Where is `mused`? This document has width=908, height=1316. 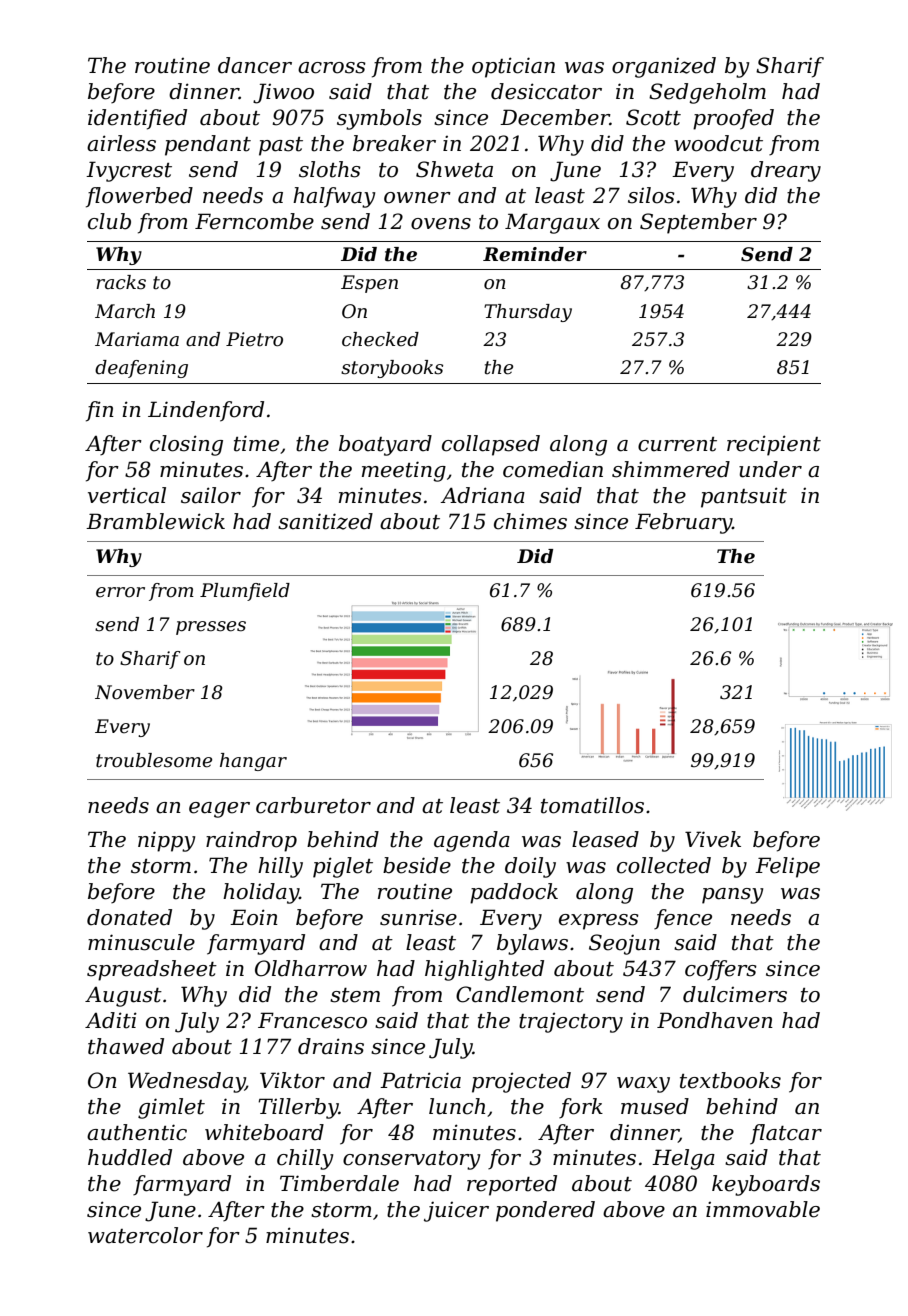
mused is located at coordinates (655, 1106).
